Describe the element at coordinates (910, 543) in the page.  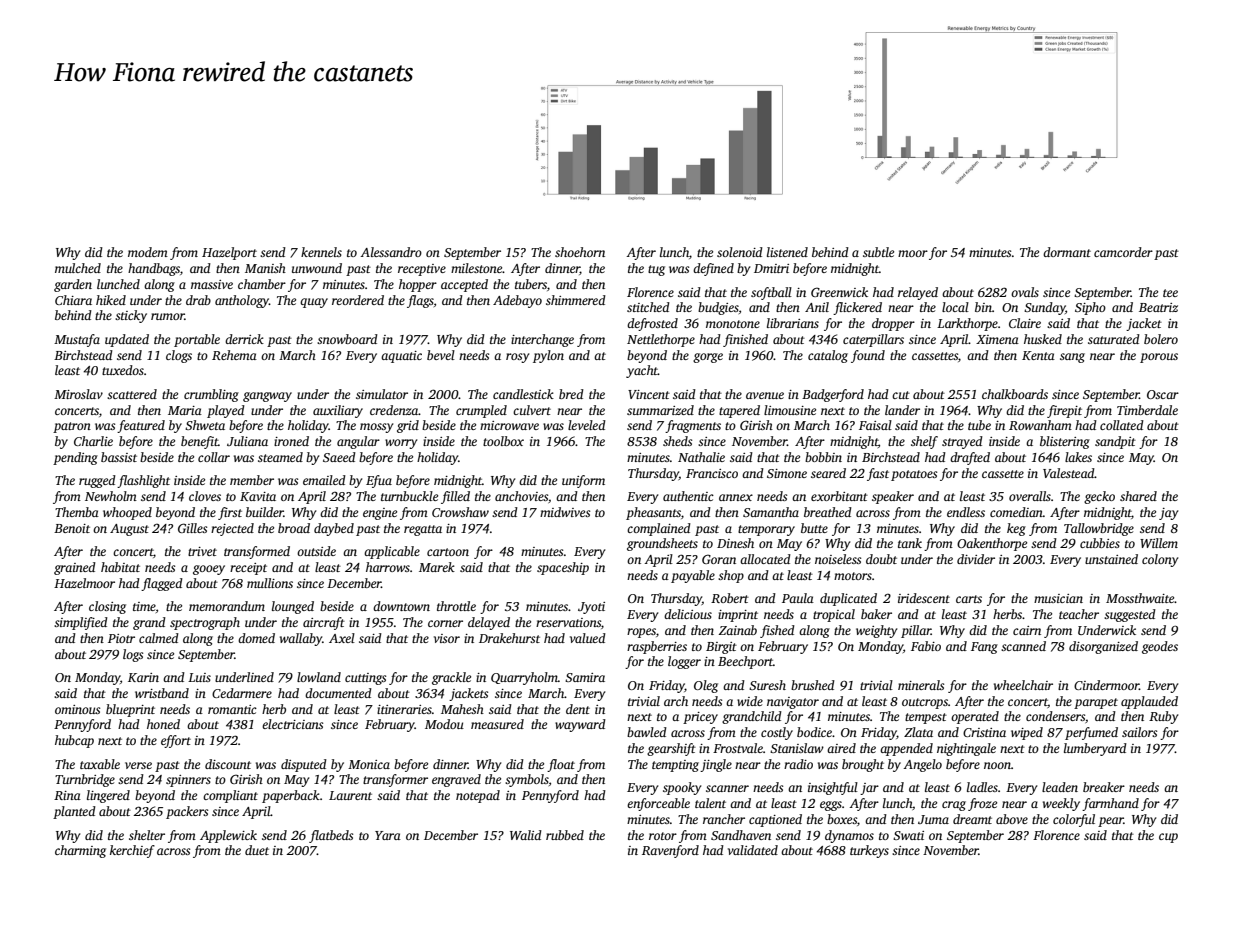
I see `tank` at that location.
